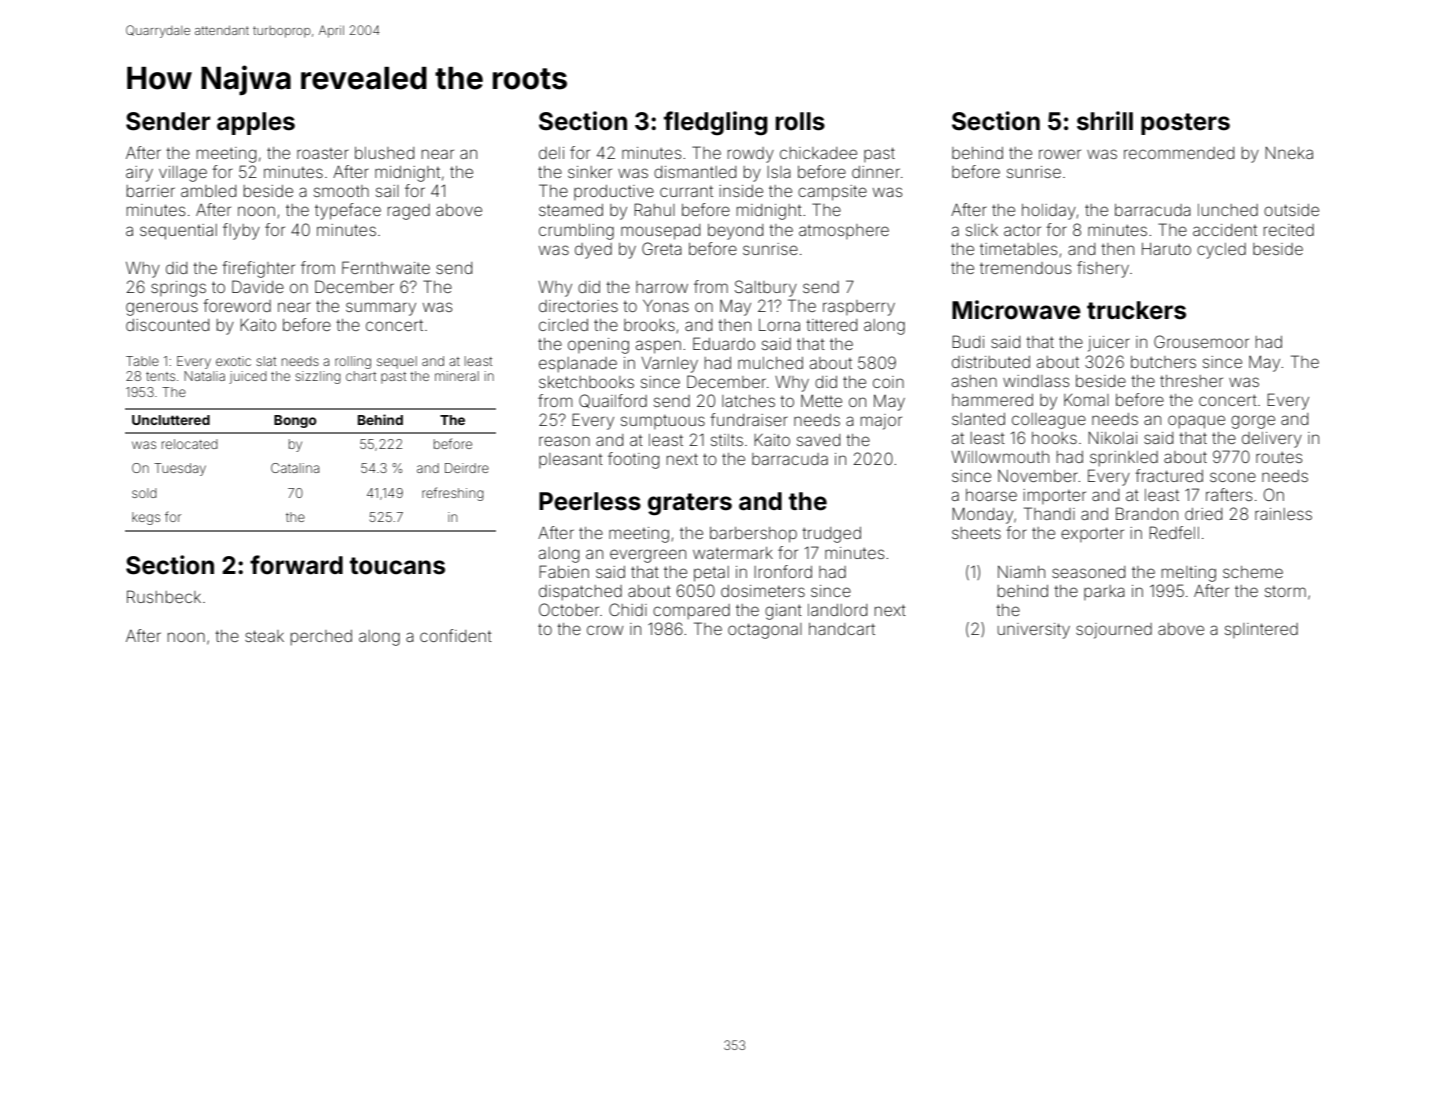 Image resolution: width=1447 pixels, height=1118 pixels. Describe the element at coordinates (1105, 121) in the screenshot. I see `shrill` at that location.
